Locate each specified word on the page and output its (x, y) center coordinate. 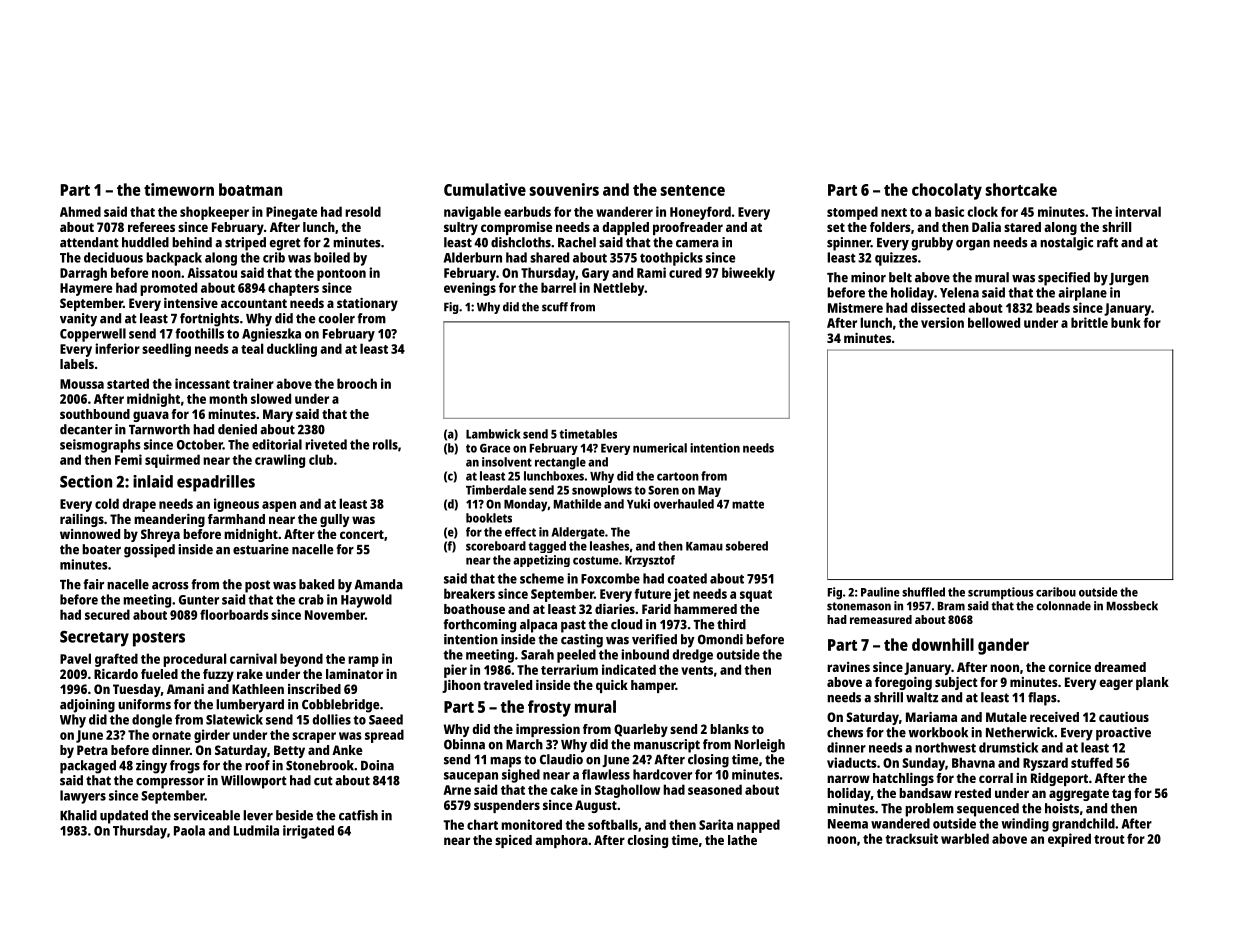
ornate (171, 735)
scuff (555, 307)
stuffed (1092, 762)
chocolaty (947, 191)
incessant (202, 383)
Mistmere (855, 307)
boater (101, 549)
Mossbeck (1132, 606)
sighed (521, 776)
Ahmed (80, 211)
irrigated (308, 832)
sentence (692, 190)
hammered (705, 609)
